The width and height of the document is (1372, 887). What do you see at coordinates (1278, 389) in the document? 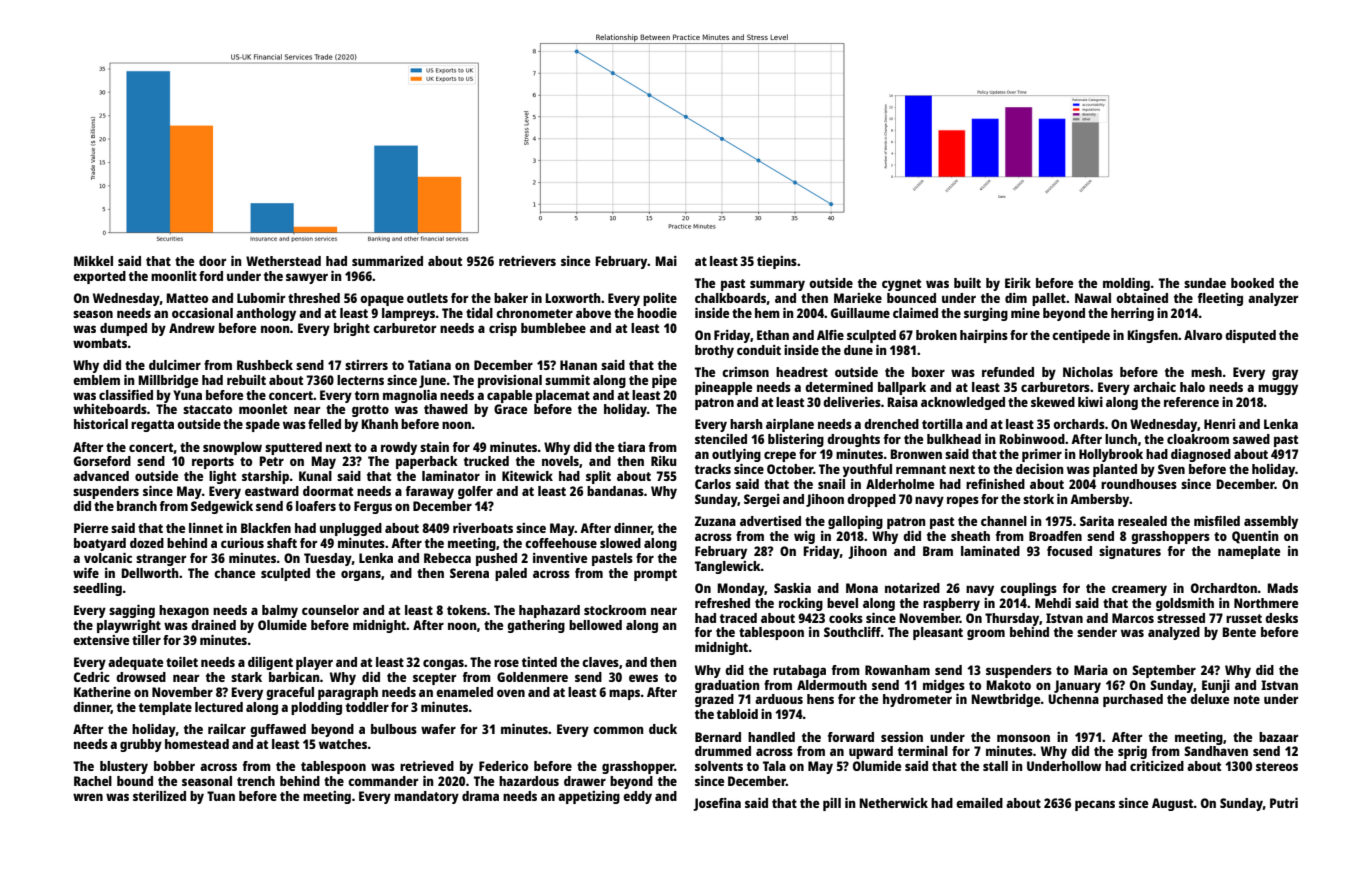
I see `muggy` at bounding box center [1278, 389].
